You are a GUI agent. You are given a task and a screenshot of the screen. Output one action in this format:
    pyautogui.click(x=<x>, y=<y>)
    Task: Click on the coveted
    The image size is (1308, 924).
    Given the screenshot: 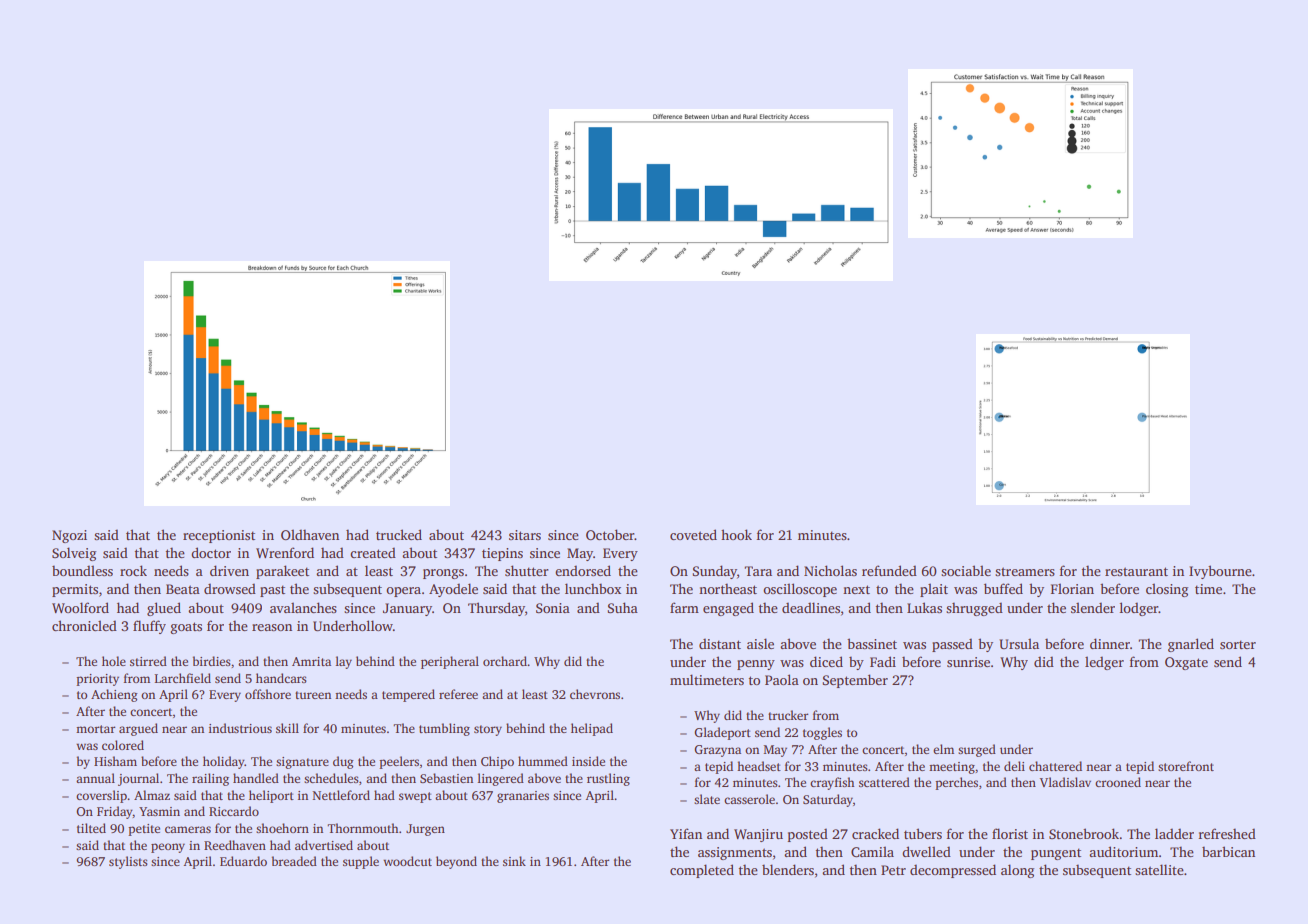 What is the action you would take?
    pyautogui.click(x=693, y=534)
